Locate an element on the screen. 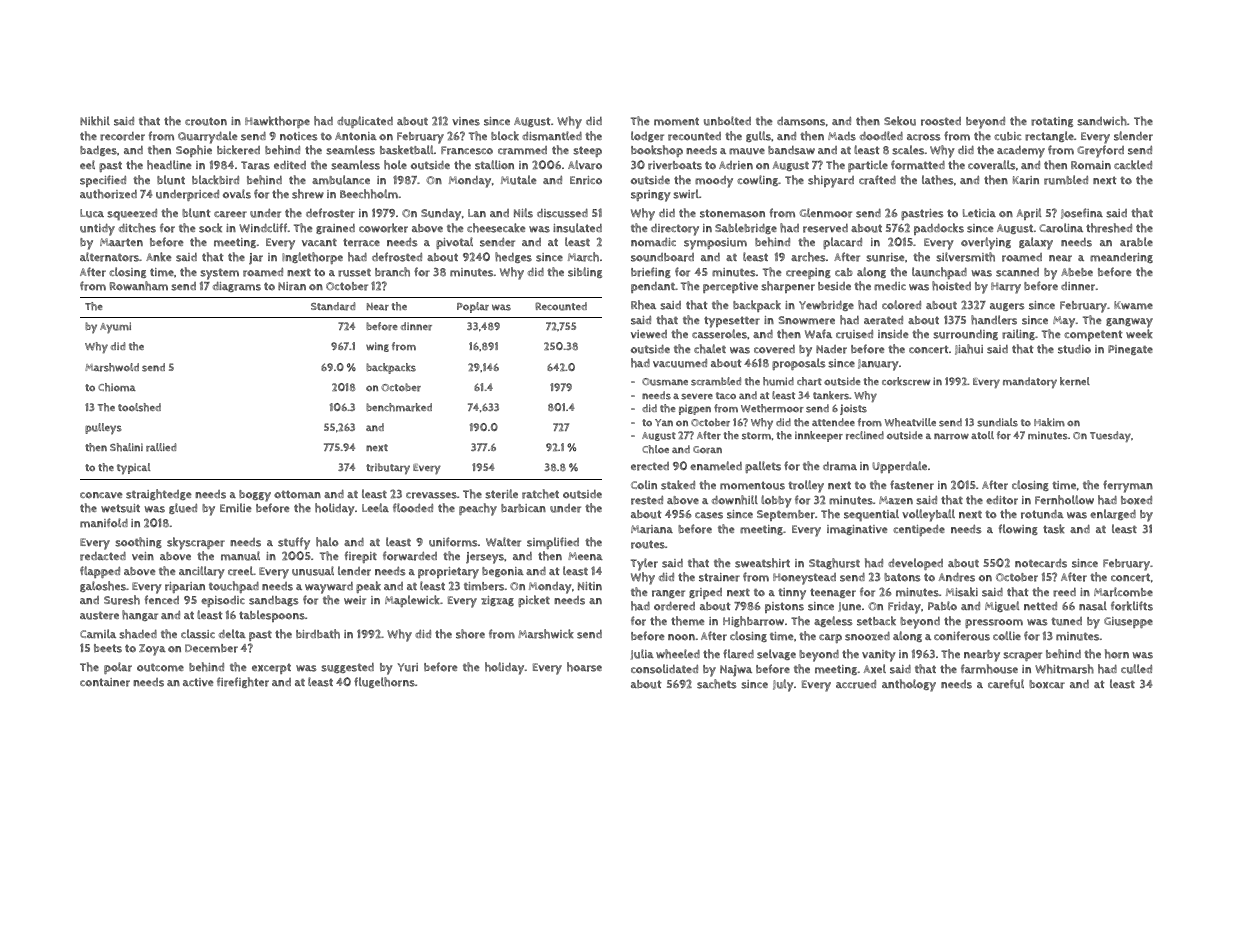 This screenshot has height=952, width=1233. vacuumed is located at coordinates (680, 363).
